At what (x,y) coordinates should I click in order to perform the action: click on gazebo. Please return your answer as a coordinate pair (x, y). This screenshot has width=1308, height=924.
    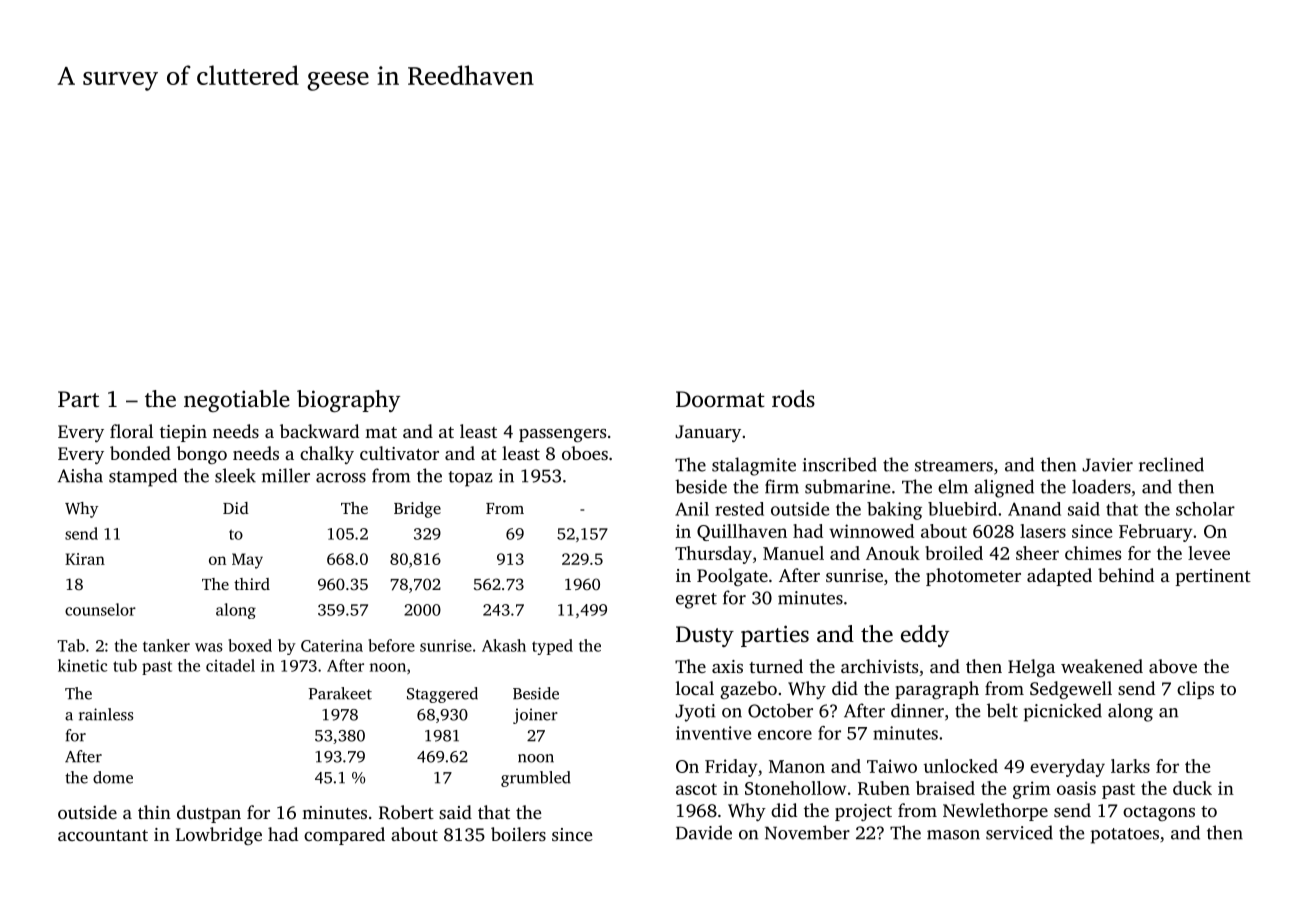
    Looking at the image, I should click on (748, 690).
